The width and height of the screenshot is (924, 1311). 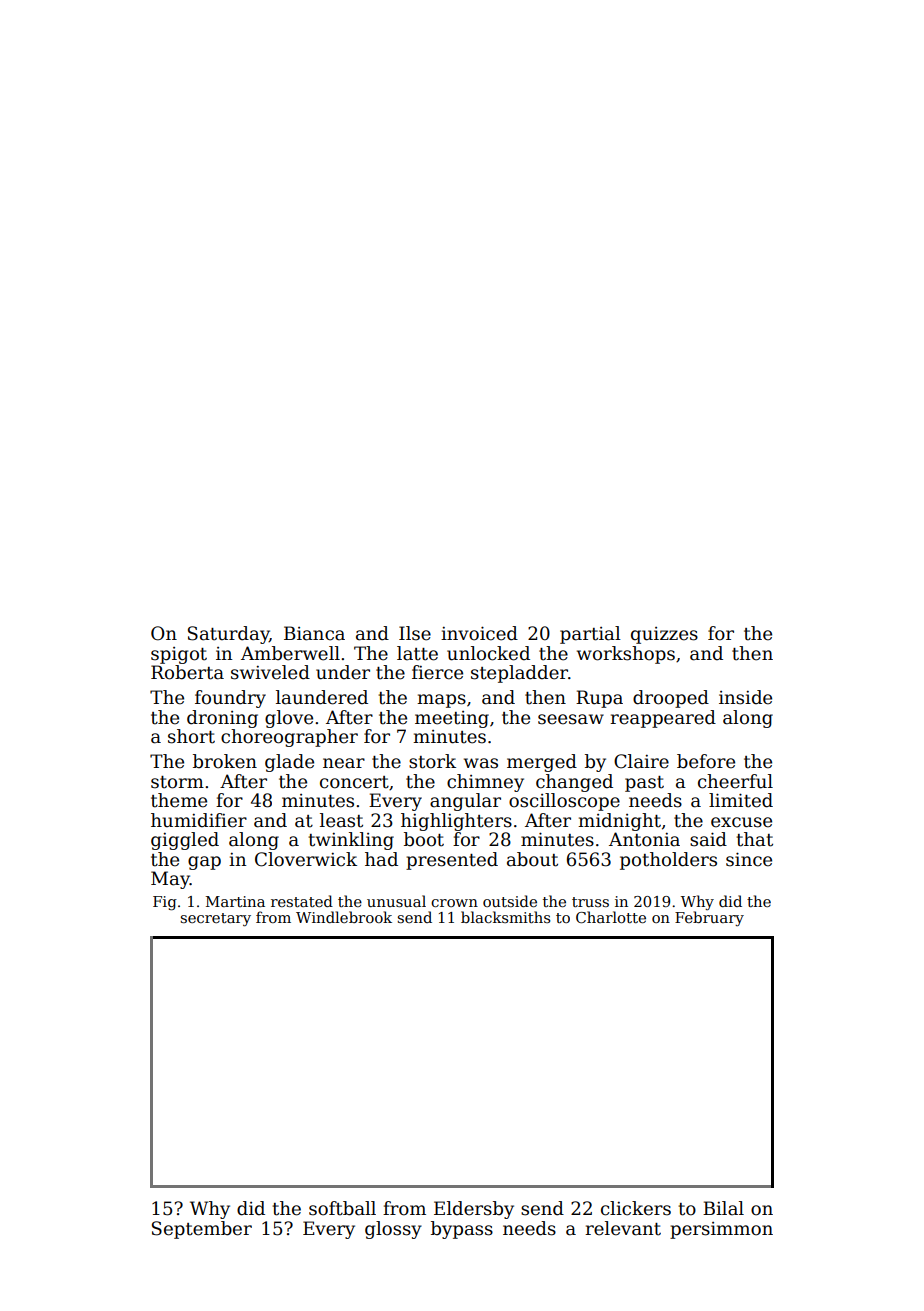 I want to click on softball, so click(x=342, y=1208).
